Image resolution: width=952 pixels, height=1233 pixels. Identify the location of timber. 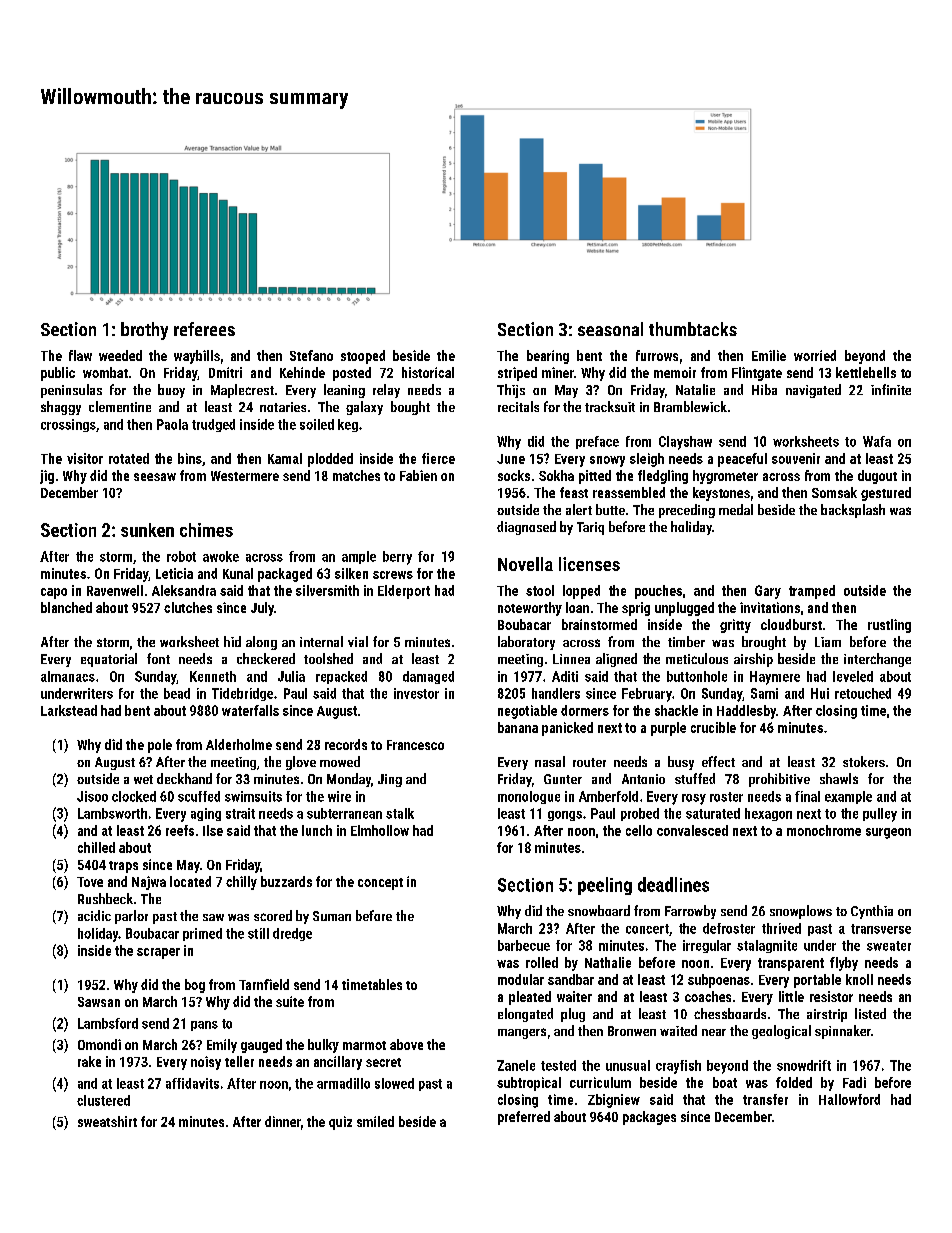
(686, 641).
